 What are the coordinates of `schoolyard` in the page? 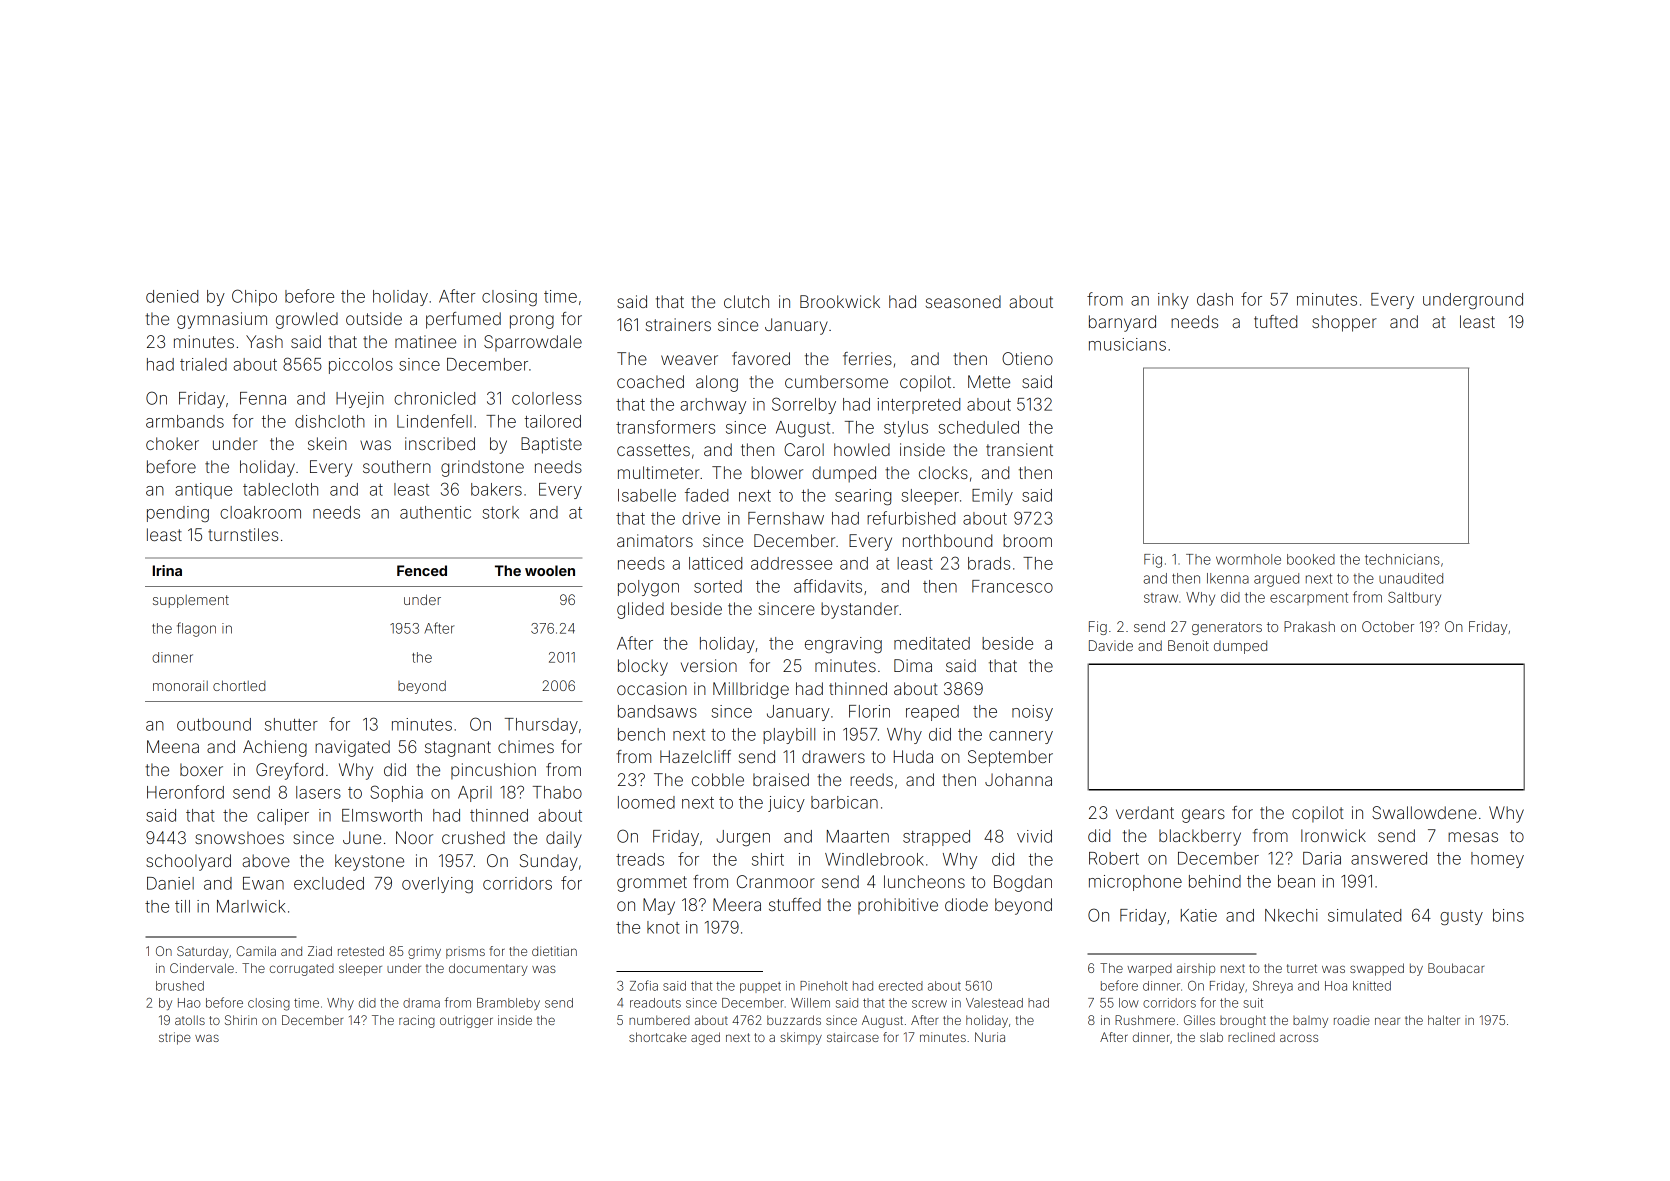 It's located at (188, 862).
